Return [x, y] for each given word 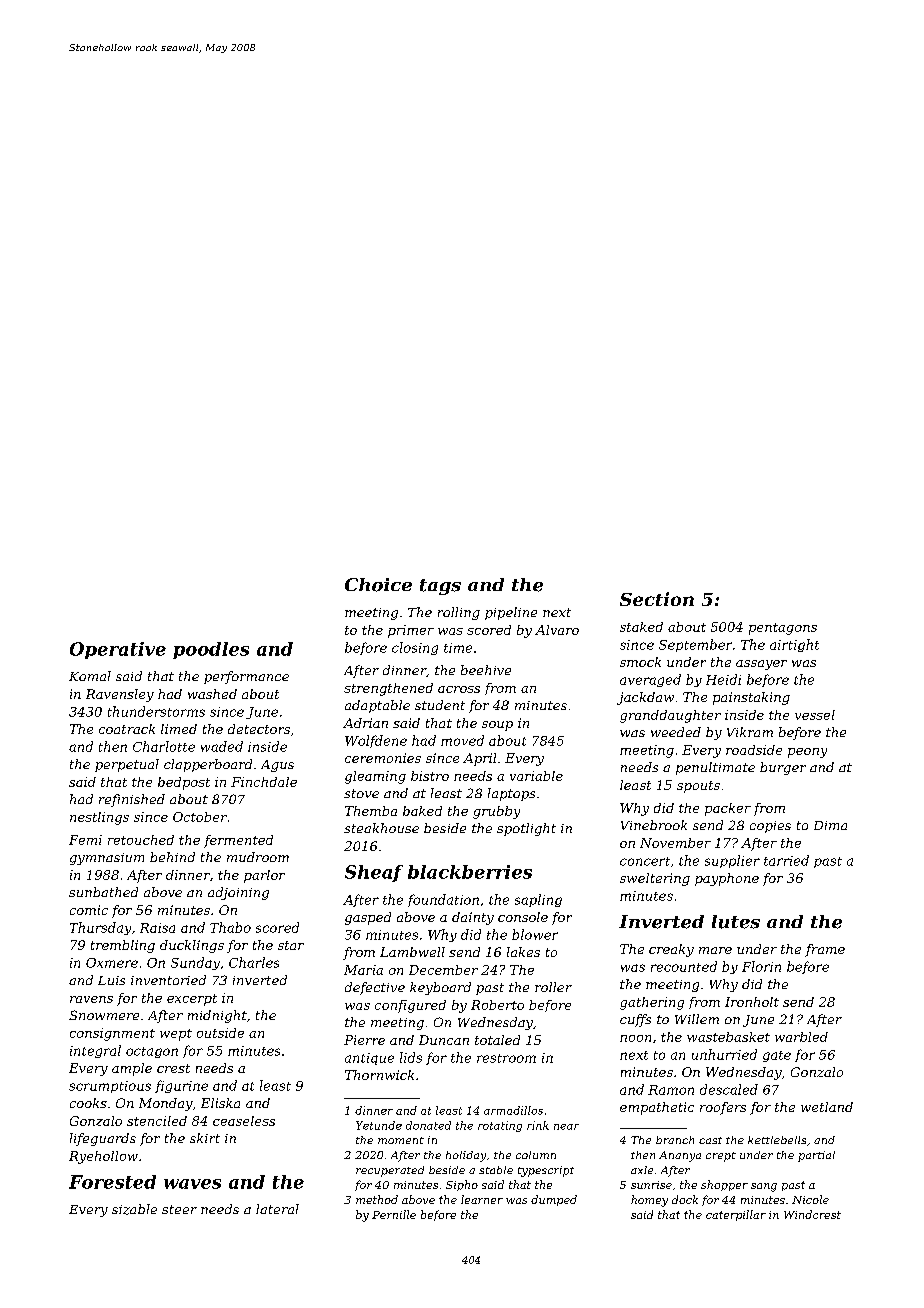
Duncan [444, 1040]
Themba [371, 811]
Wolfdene [376, 741]
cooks [88, 1103]
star [291, 945]
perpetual [127, 765]
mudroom [258, 857]
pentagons [783, 629]
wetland [827, 1107]
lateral [277, 1209]
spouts [698, 787]
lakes [523, 952]
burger [783, 768]
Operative [118, 650]
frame [825, 950]
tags [440, 587]
